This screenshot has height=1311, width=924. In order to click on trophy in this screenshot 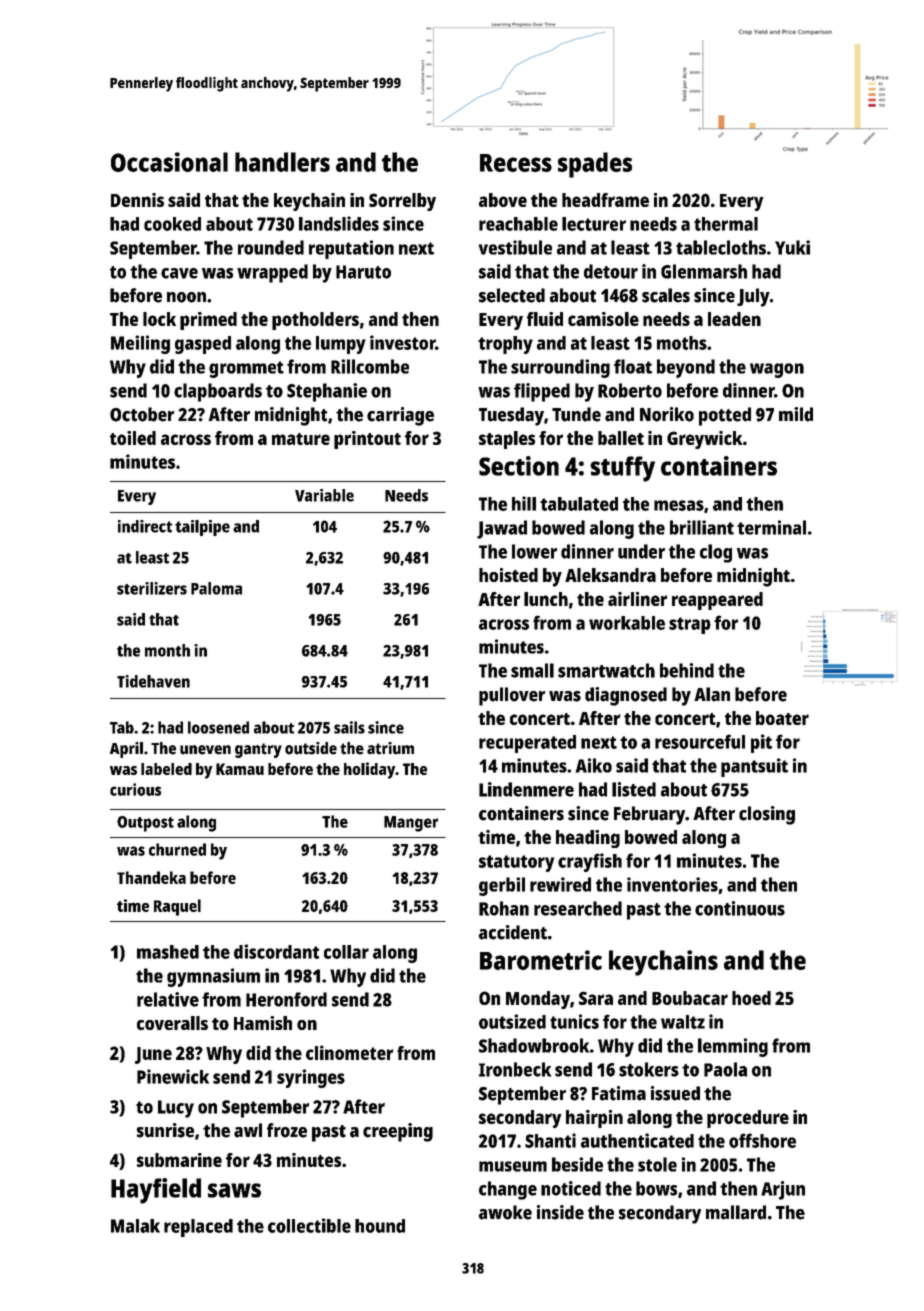, I will do `click(505, 345)`.
